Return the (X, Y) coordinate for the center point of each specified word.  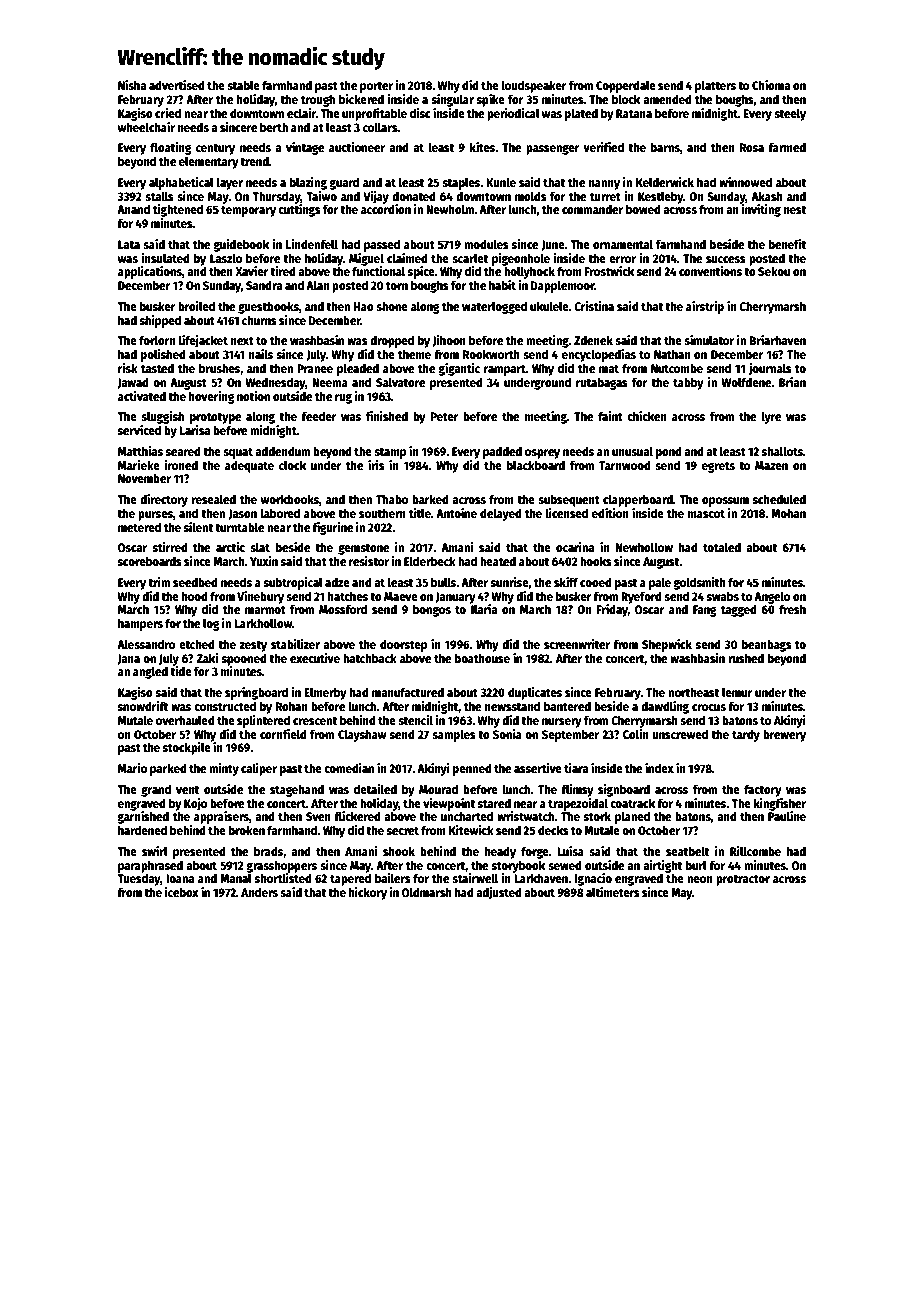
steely (790, 114)
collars (380, 127)
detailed (375, 789)
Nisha (132, 85)
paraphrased (150, 866)
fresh (792, 609)
